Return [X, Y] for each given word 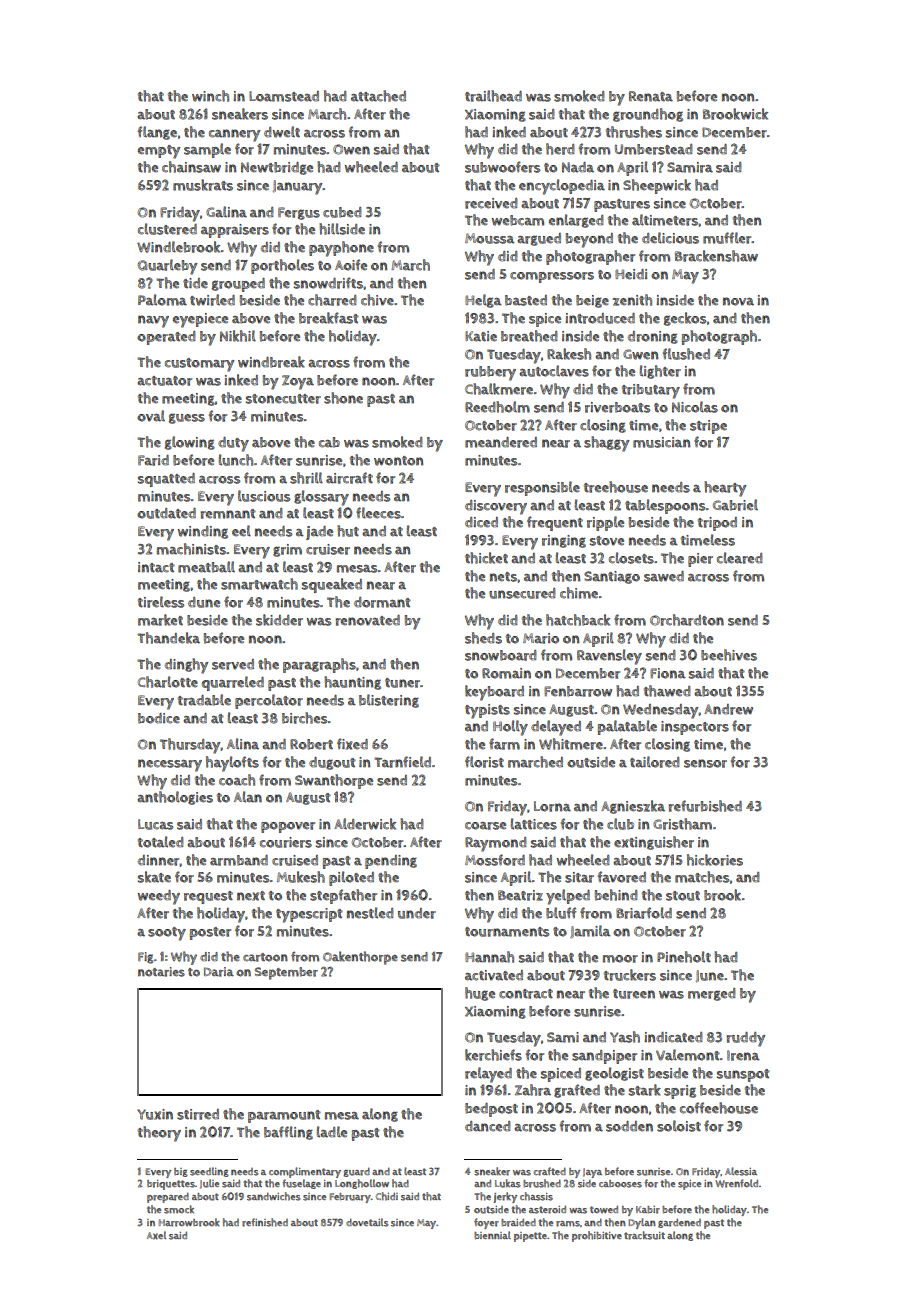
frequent [555, 523]
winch [210, 96]
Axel [156, 1235]
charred [332, 300]
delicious [670, 238]
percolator [269, 701]
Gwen [640, 354]
